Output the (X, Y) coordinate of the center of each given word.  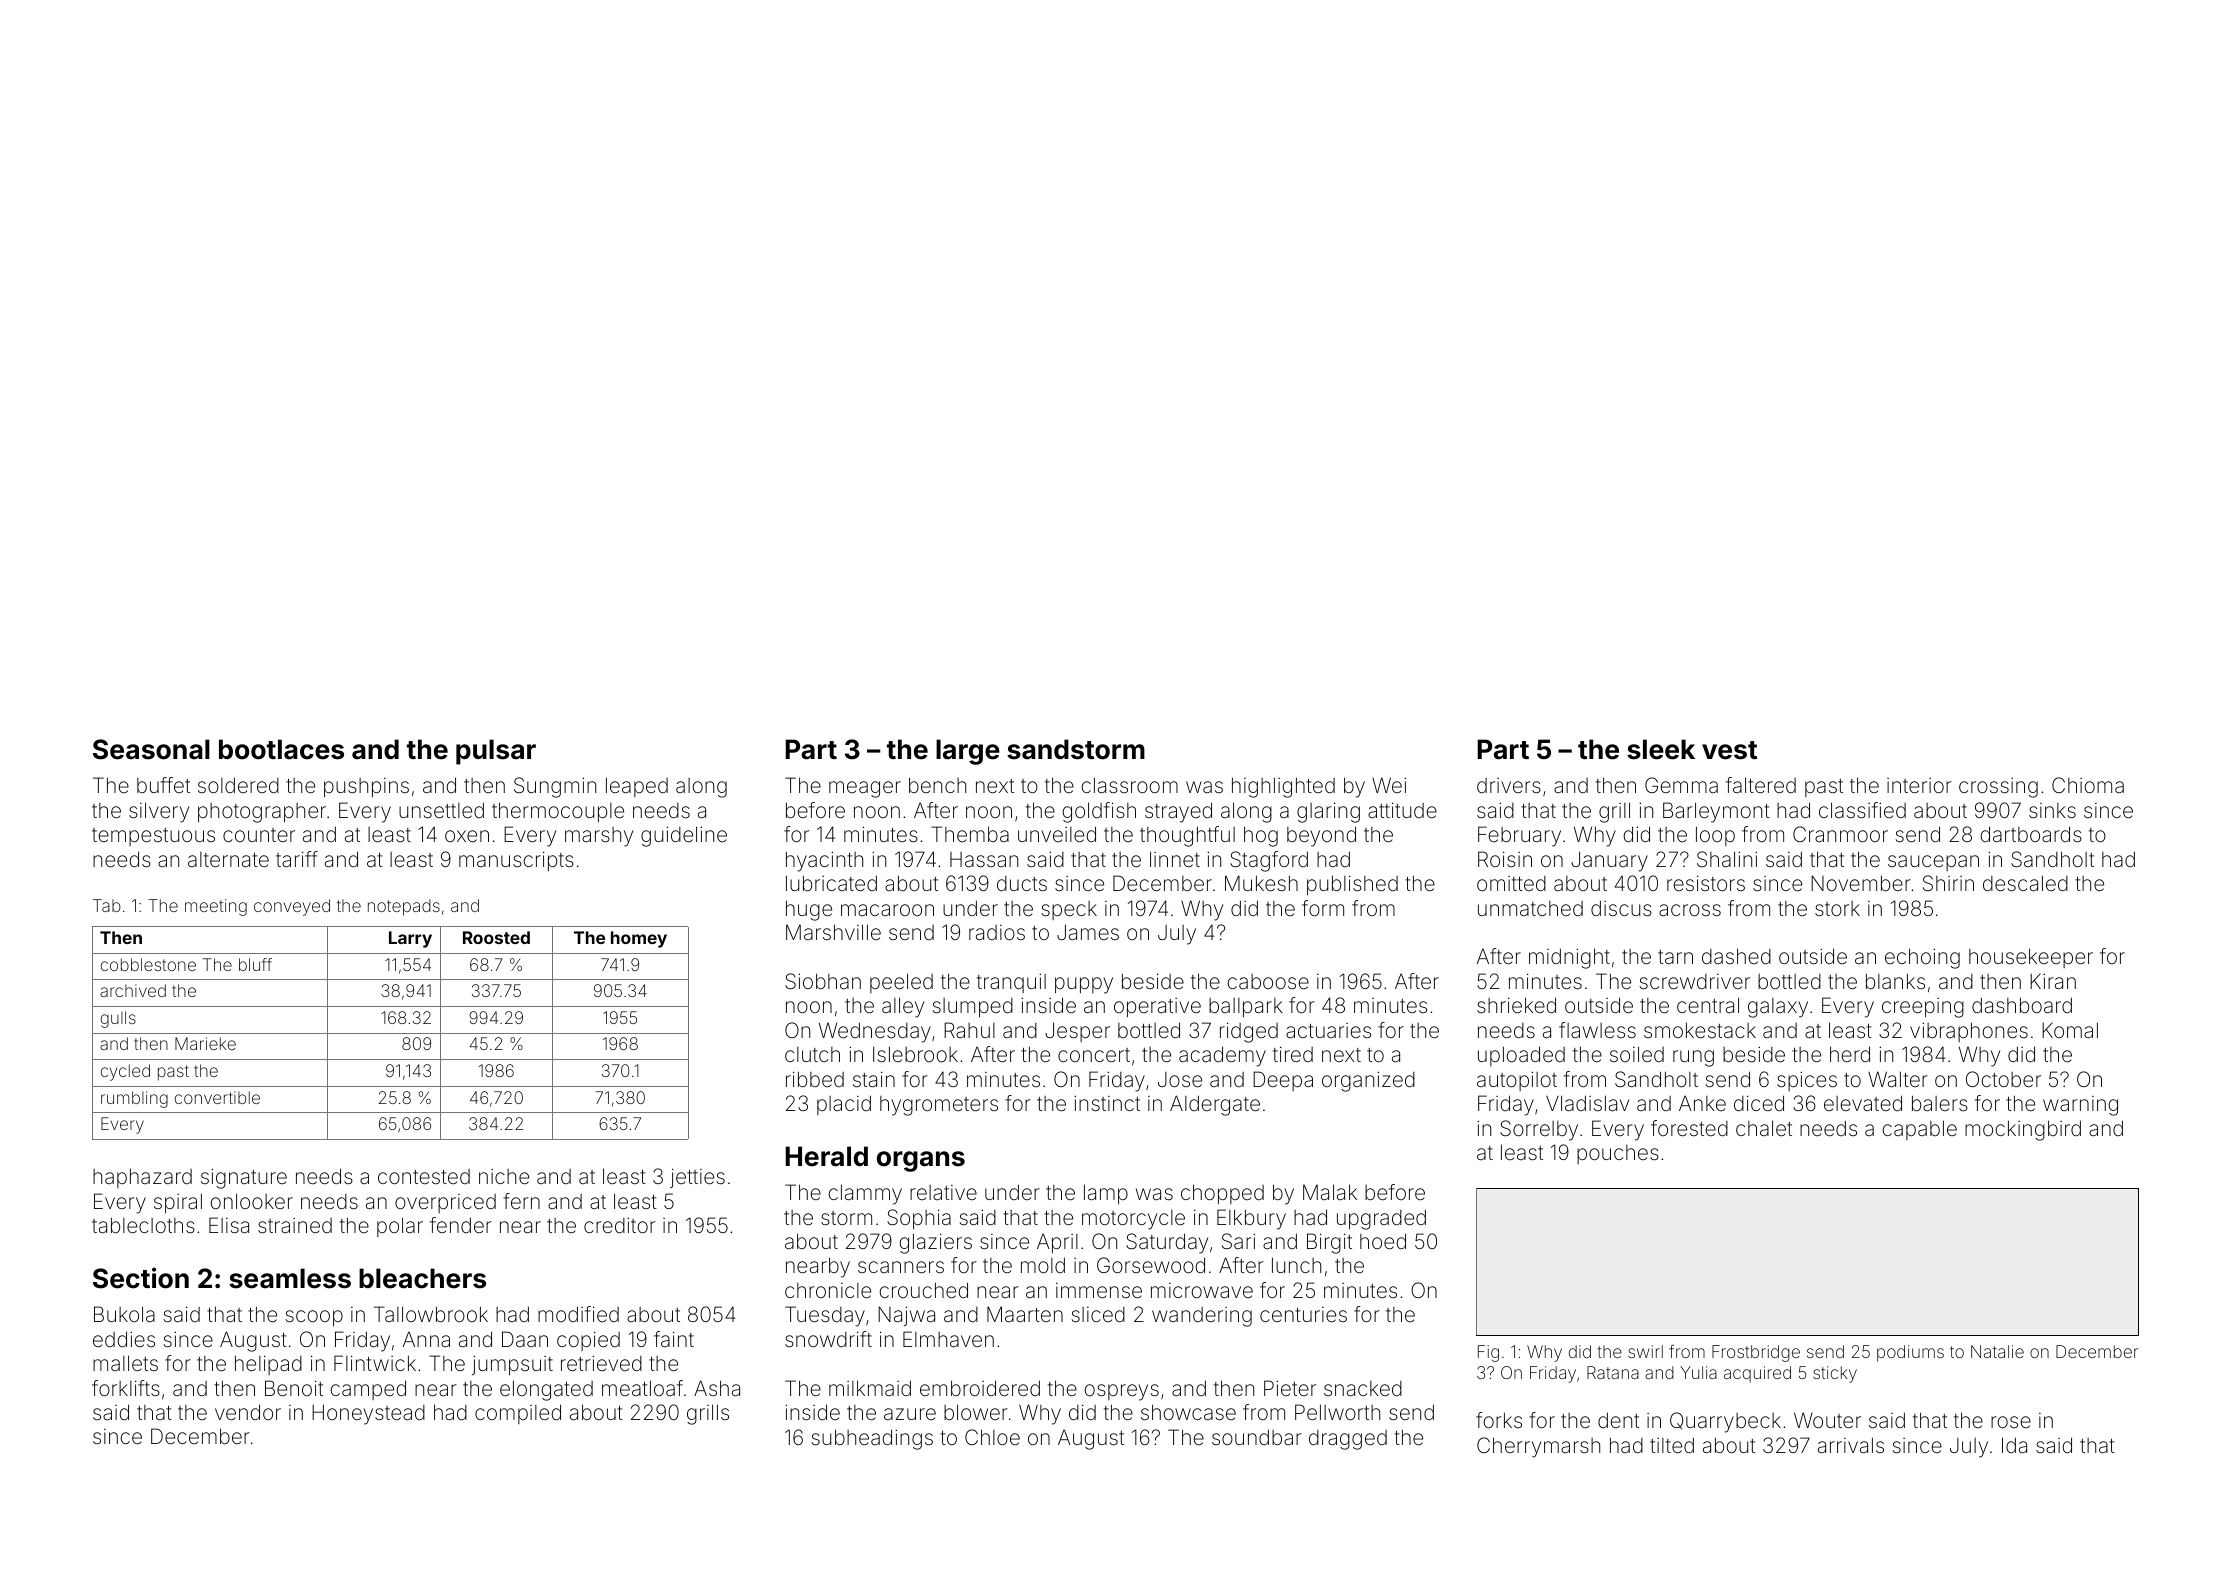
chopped (1222, 1194)
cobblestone (148, 964)
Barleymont (1716, 812)
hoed (1383, 1241)
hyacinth (824, 861)
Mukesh (1261, 883)
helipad (268, 1365)
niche (504, 1176)
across (1690, 910)
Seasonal (151, 749)
